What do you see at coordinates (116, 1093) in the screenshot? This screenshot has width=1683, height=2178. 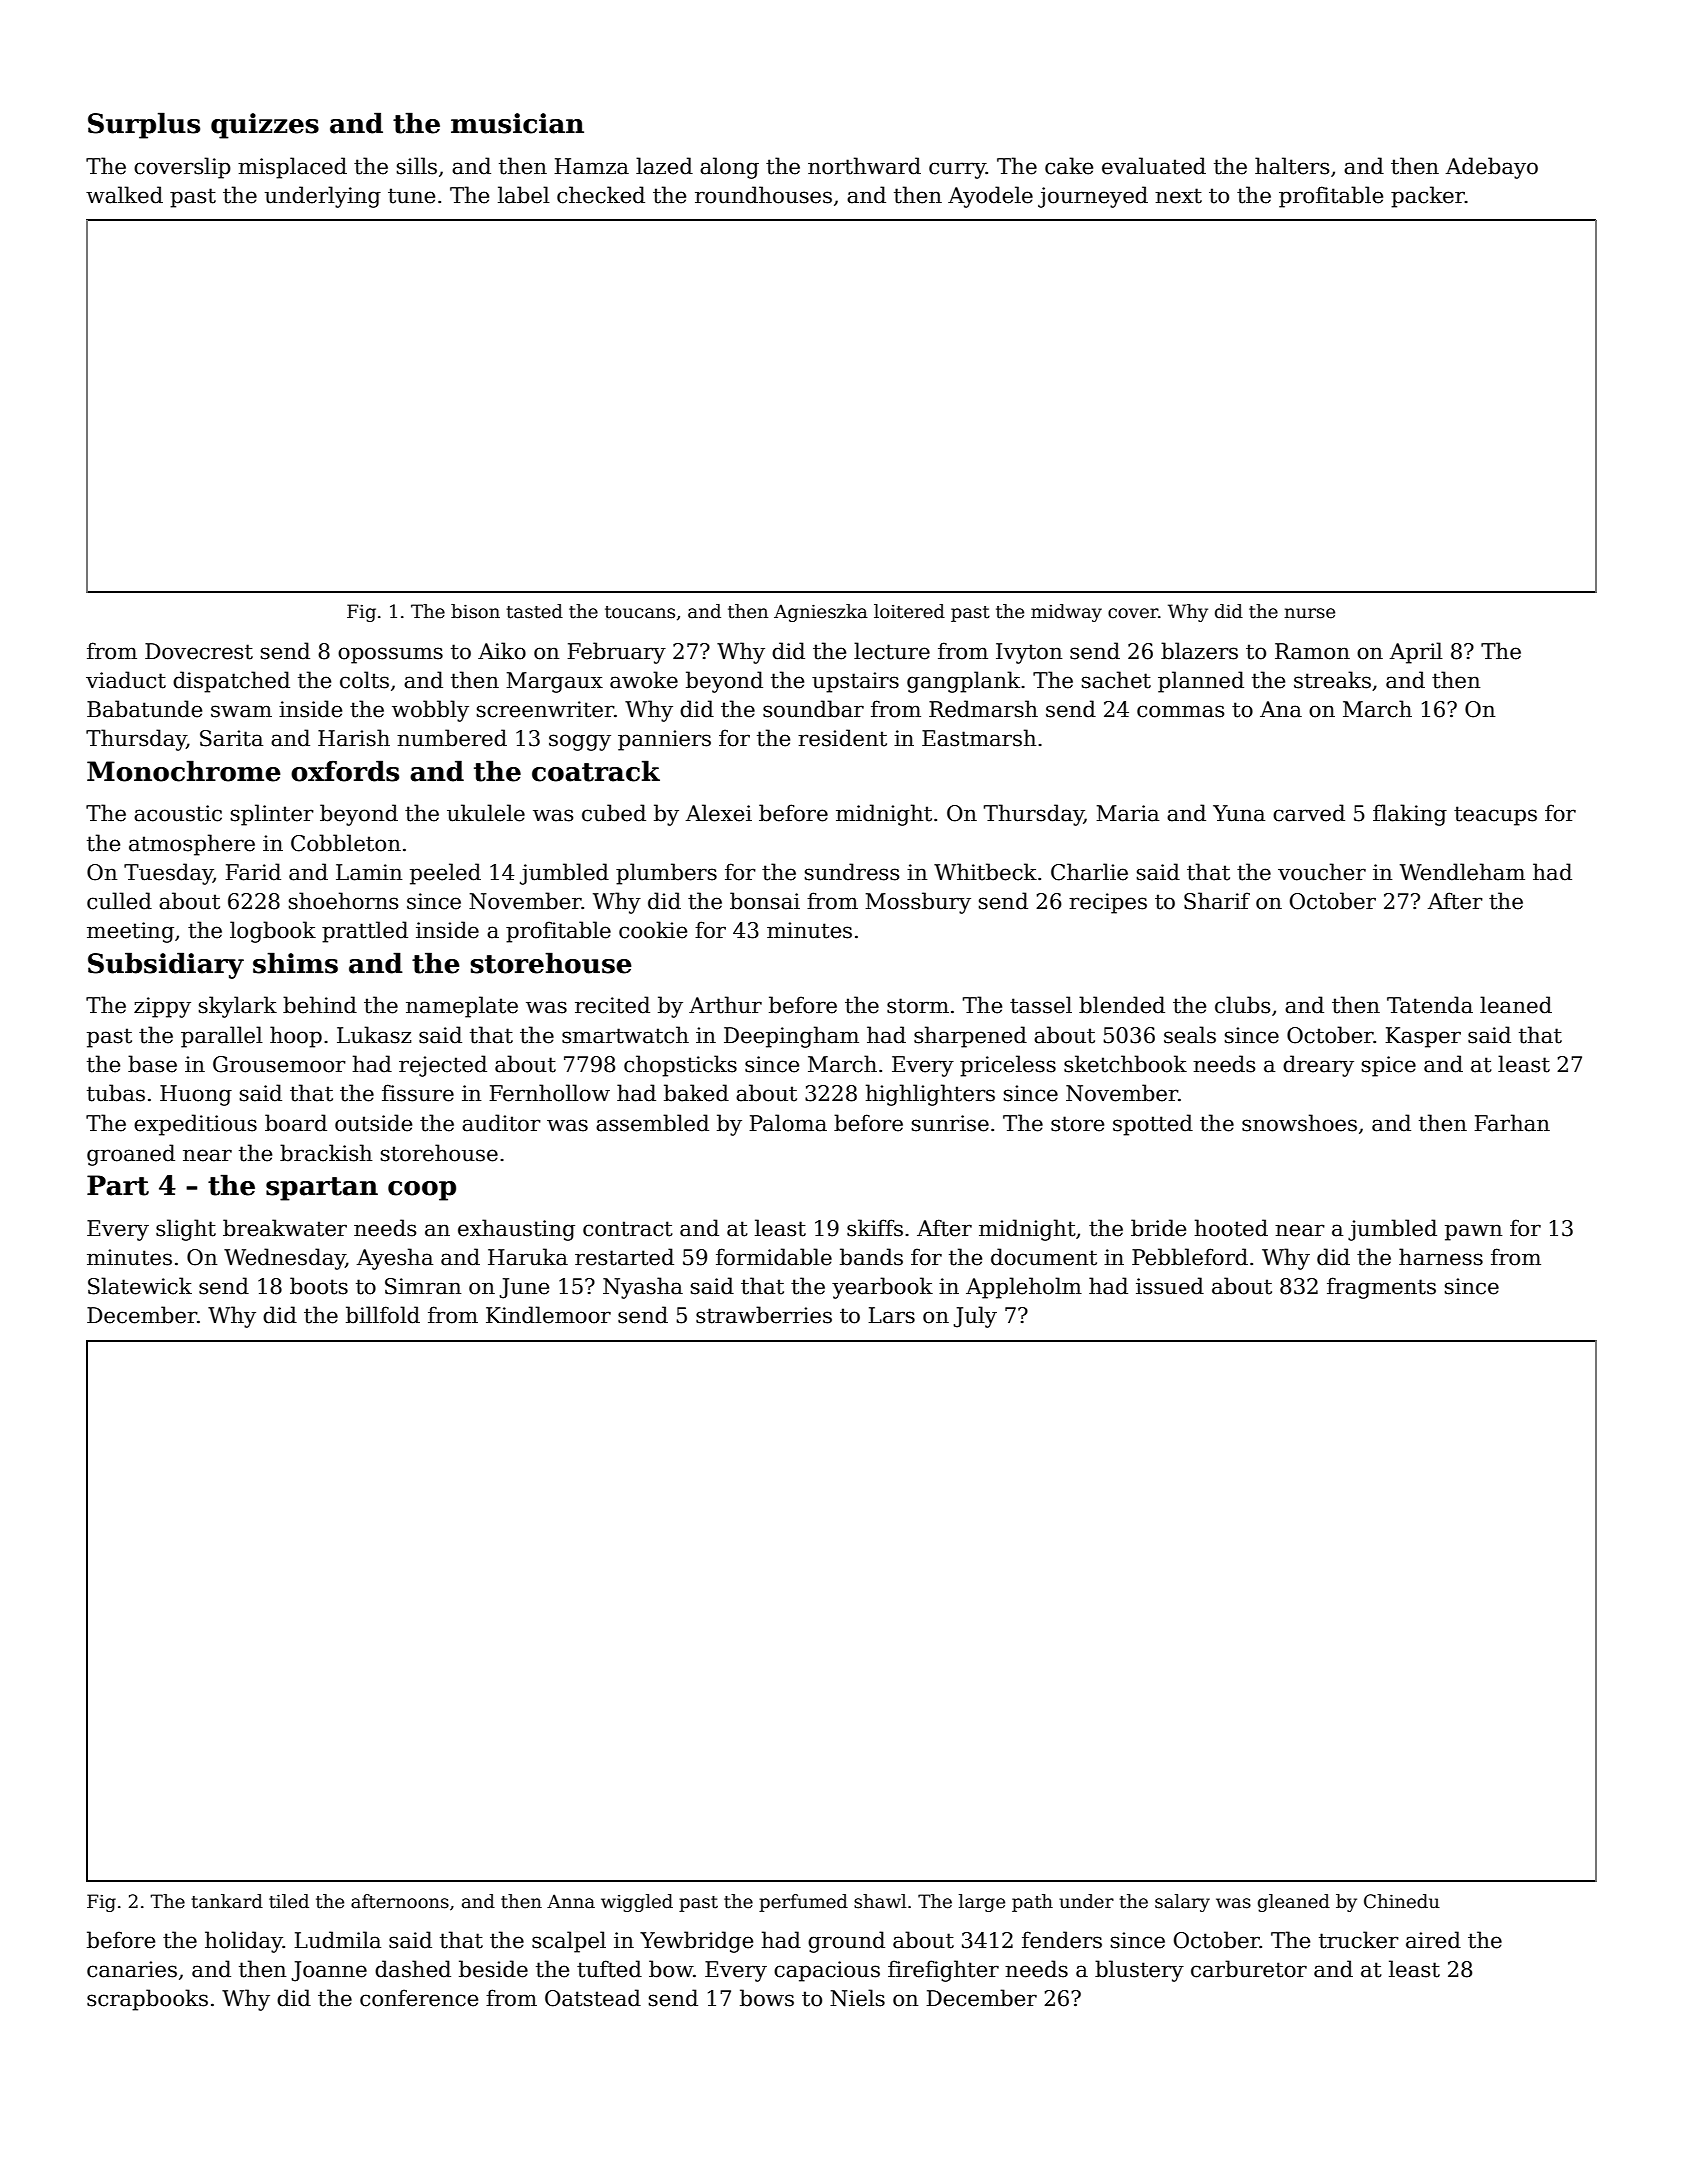 I see `tubas` at bounding box center [116, 1093].
